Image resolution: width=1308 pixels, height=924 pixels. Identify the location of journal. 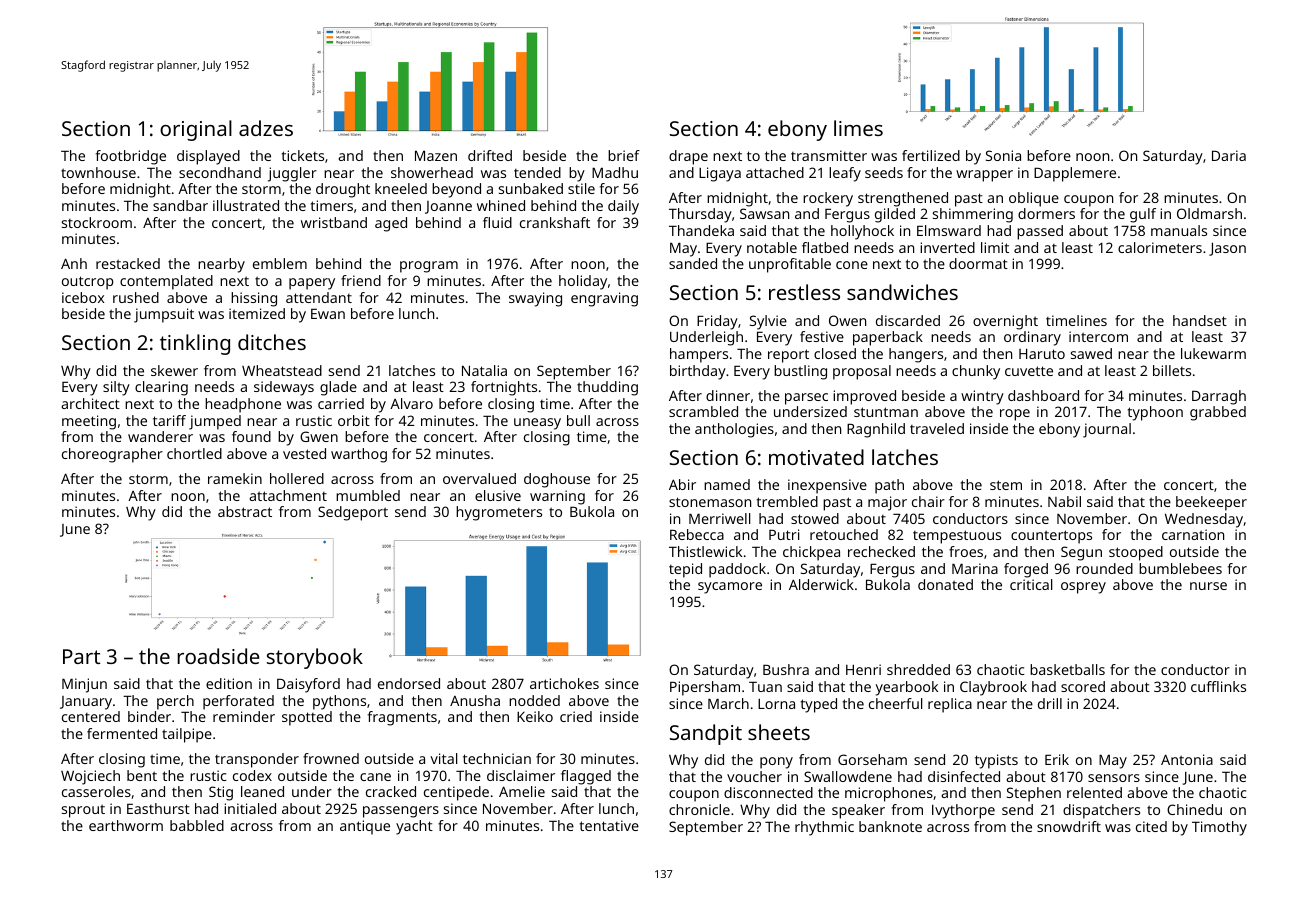
(1107, 430).
